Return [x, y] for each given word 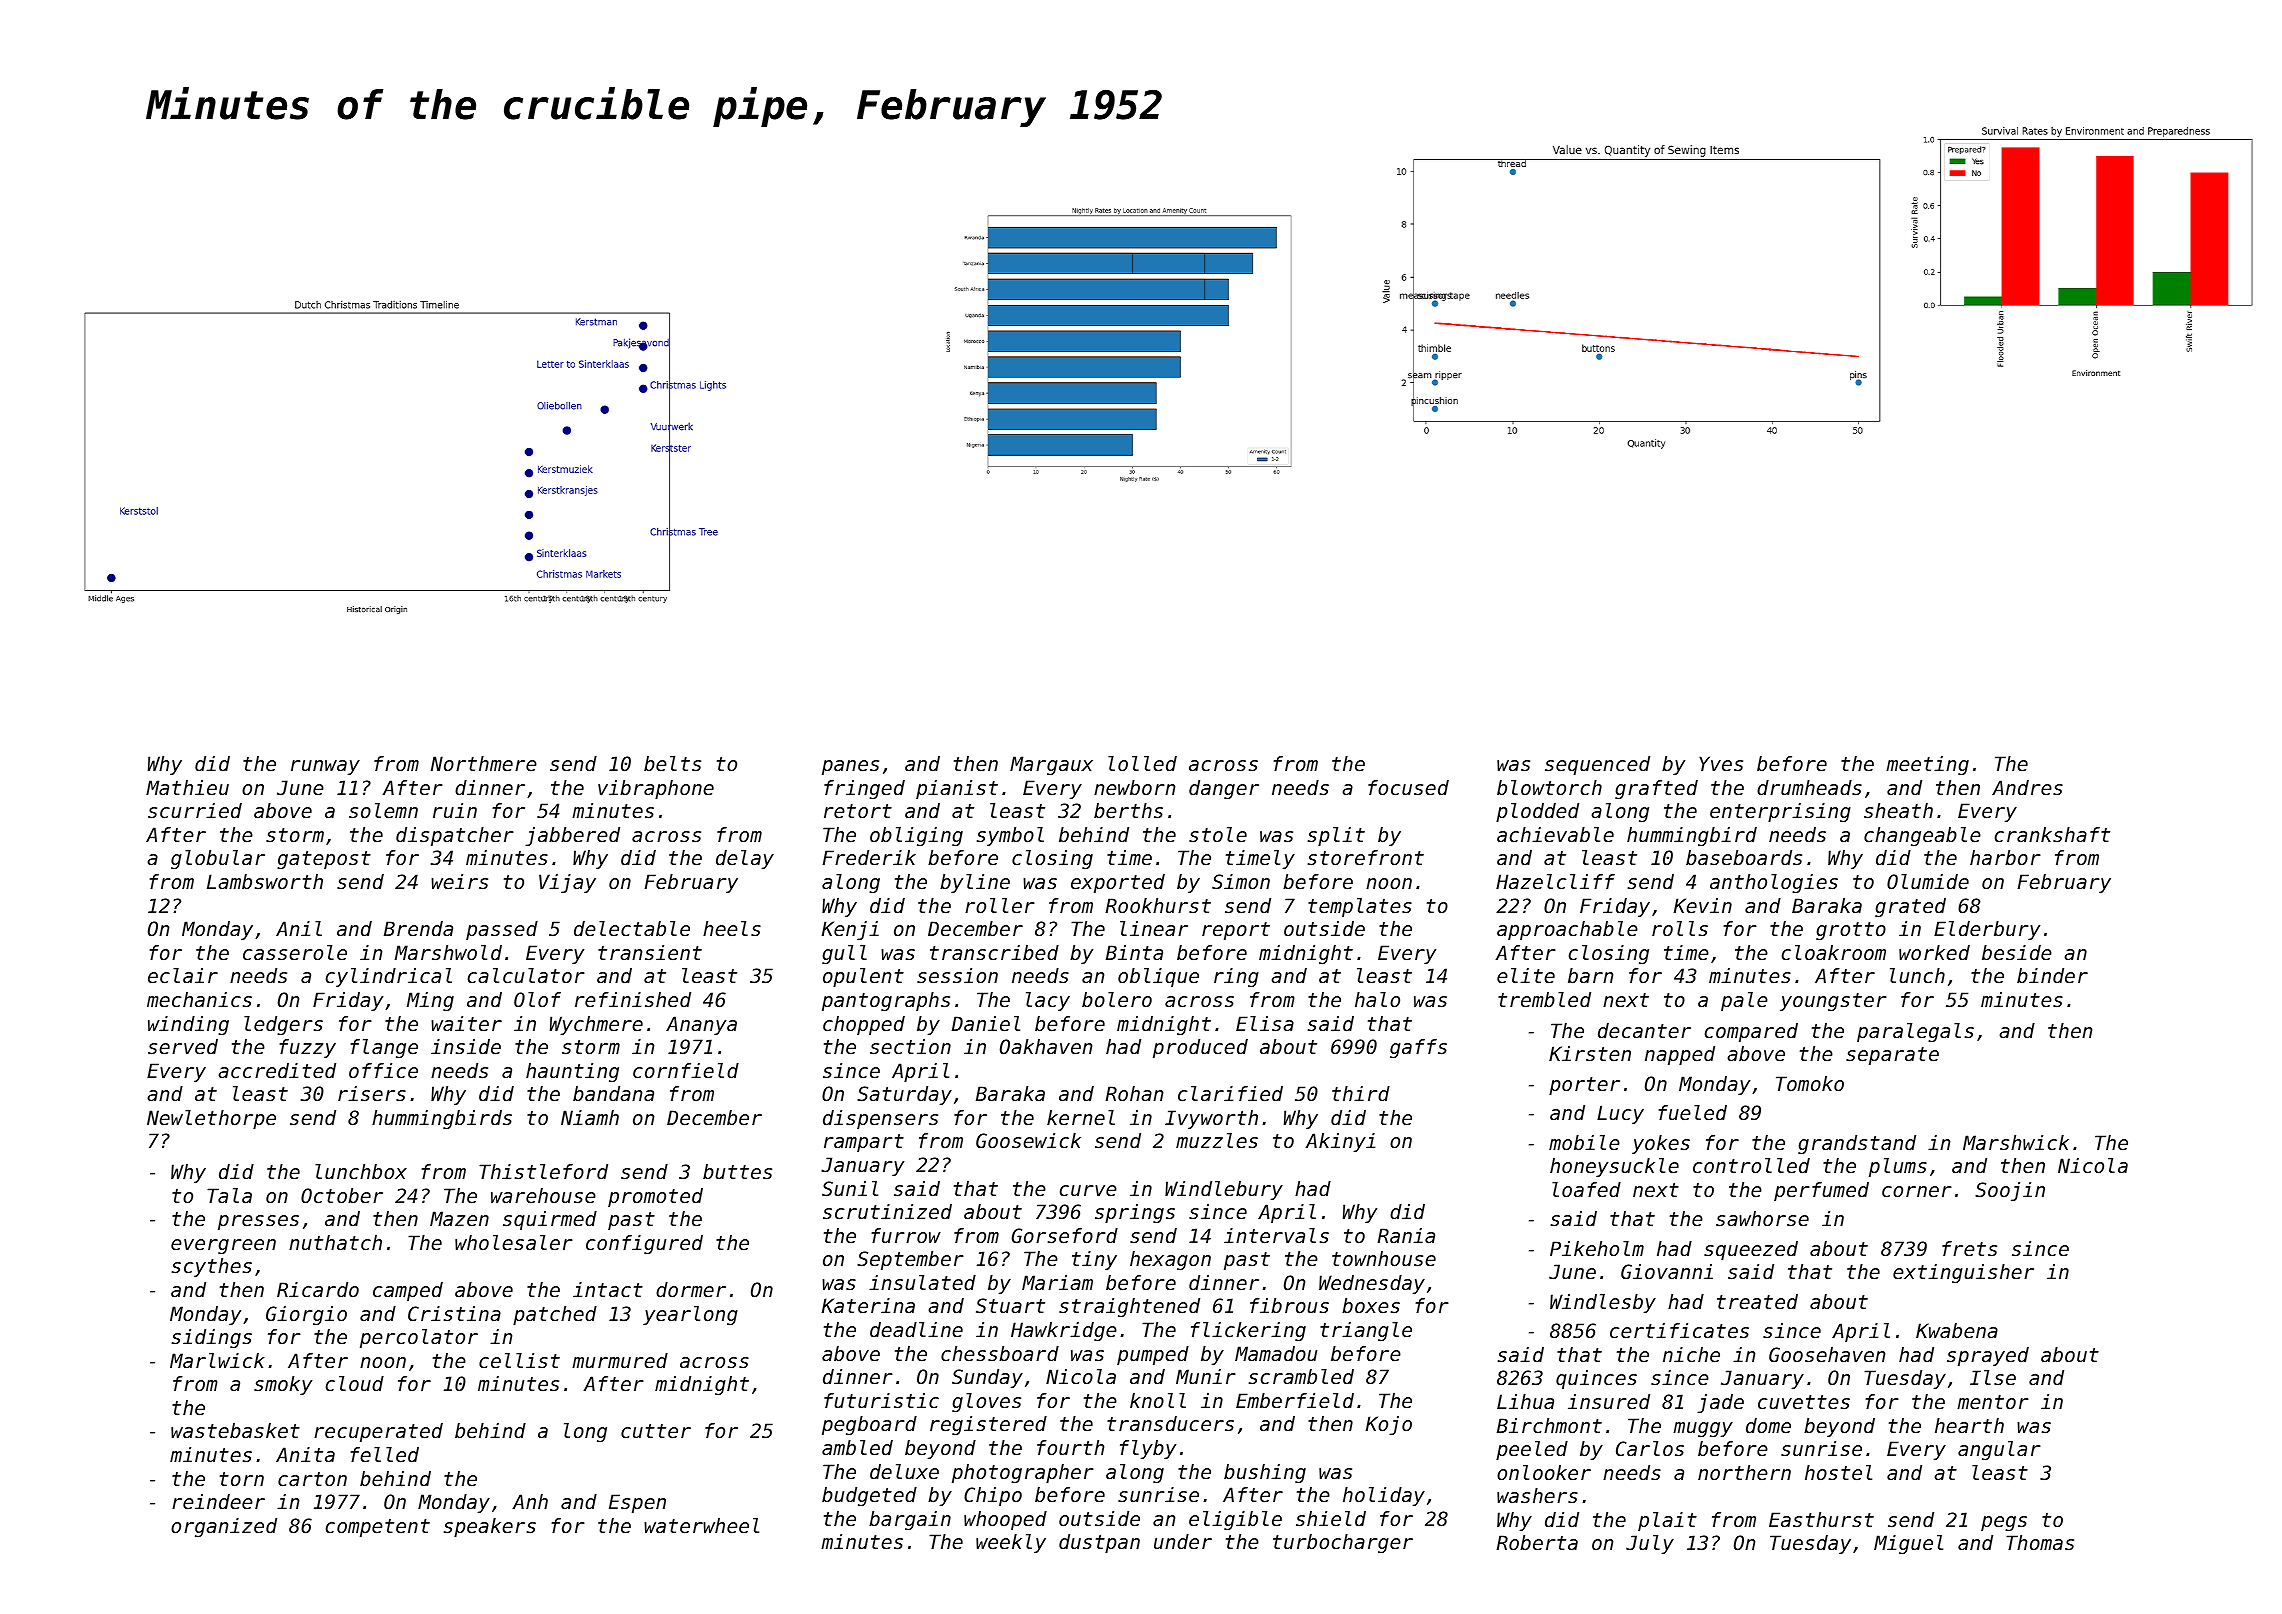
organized [224, 1527]
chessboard [1000, 1354]
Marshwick [2016, 1143]
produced [1200, 1048]
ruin [455, 810]
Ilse [1993, 1378]
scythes [212, 1267]
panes [850, 767]
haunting [572, 1072]
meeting [1927, 765]
